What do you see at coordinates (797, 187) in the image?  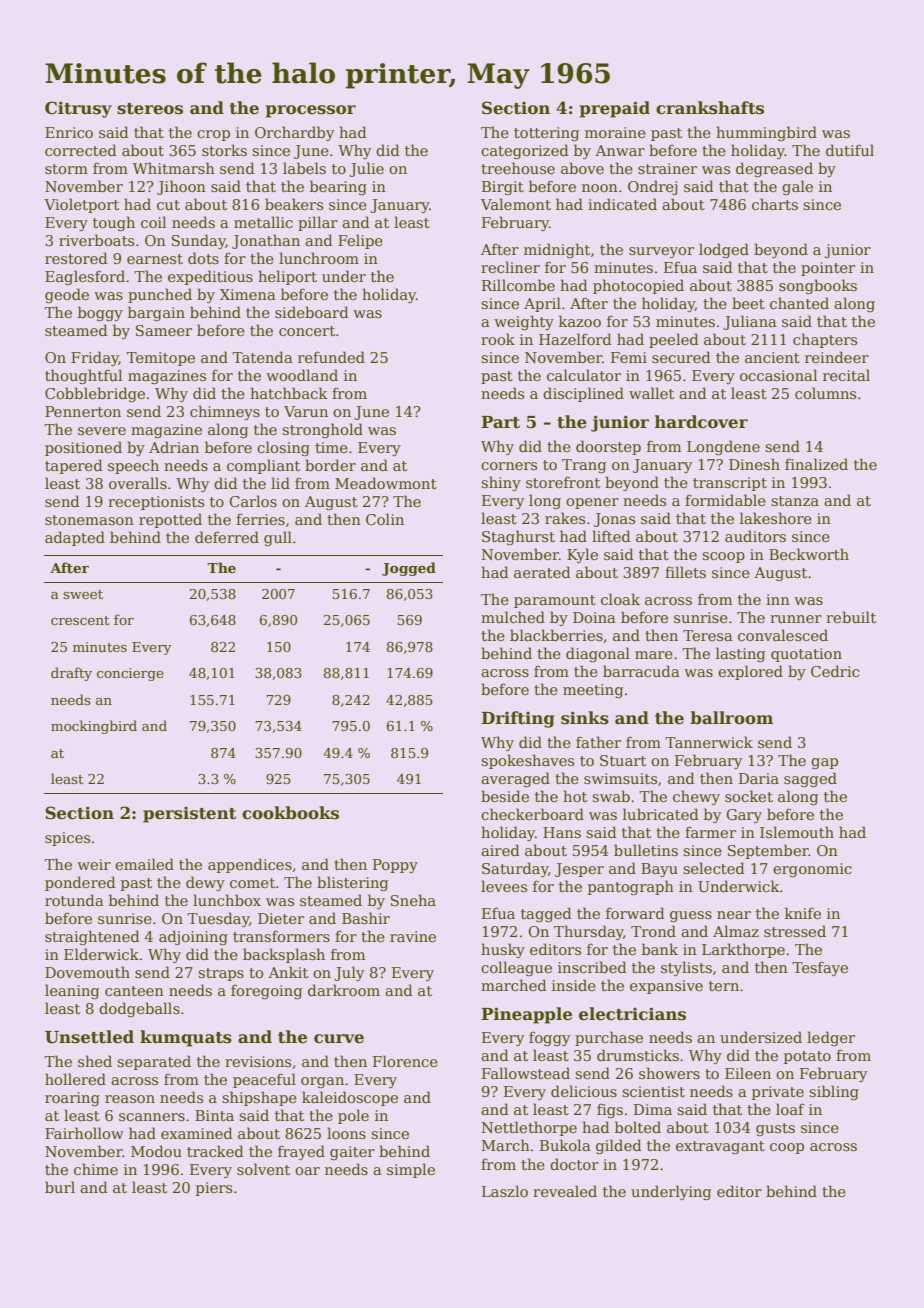 I see `gale` at bounding box center [797, 187].
